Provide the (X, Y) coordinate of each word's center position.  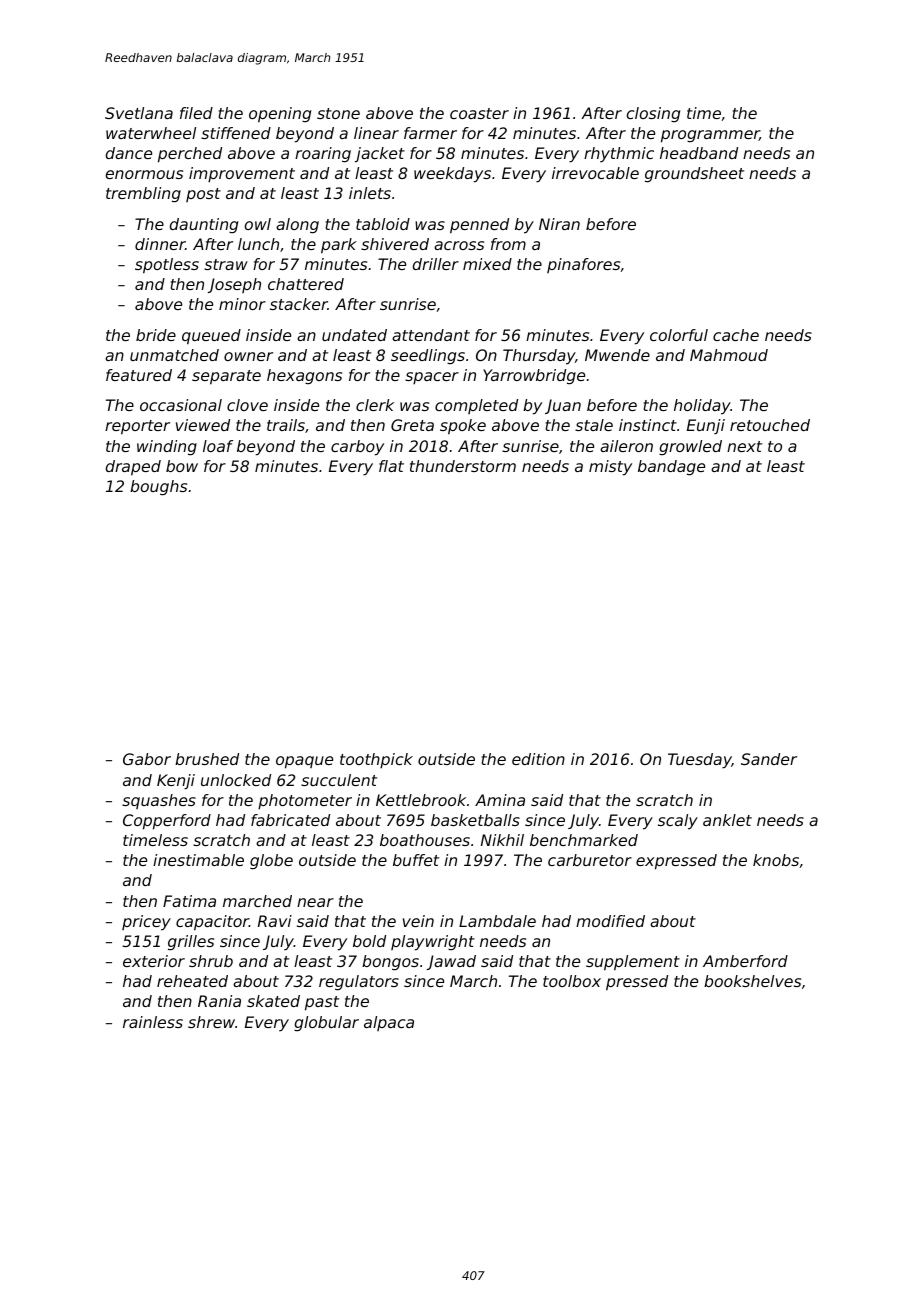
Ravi (275, 921)
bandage (671, 468)
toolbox (572, 981)
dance (129, 153)
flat (391, 466)
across (459, 245)
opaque (304, 762)
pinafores (583, 265)
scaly (678, 822)
